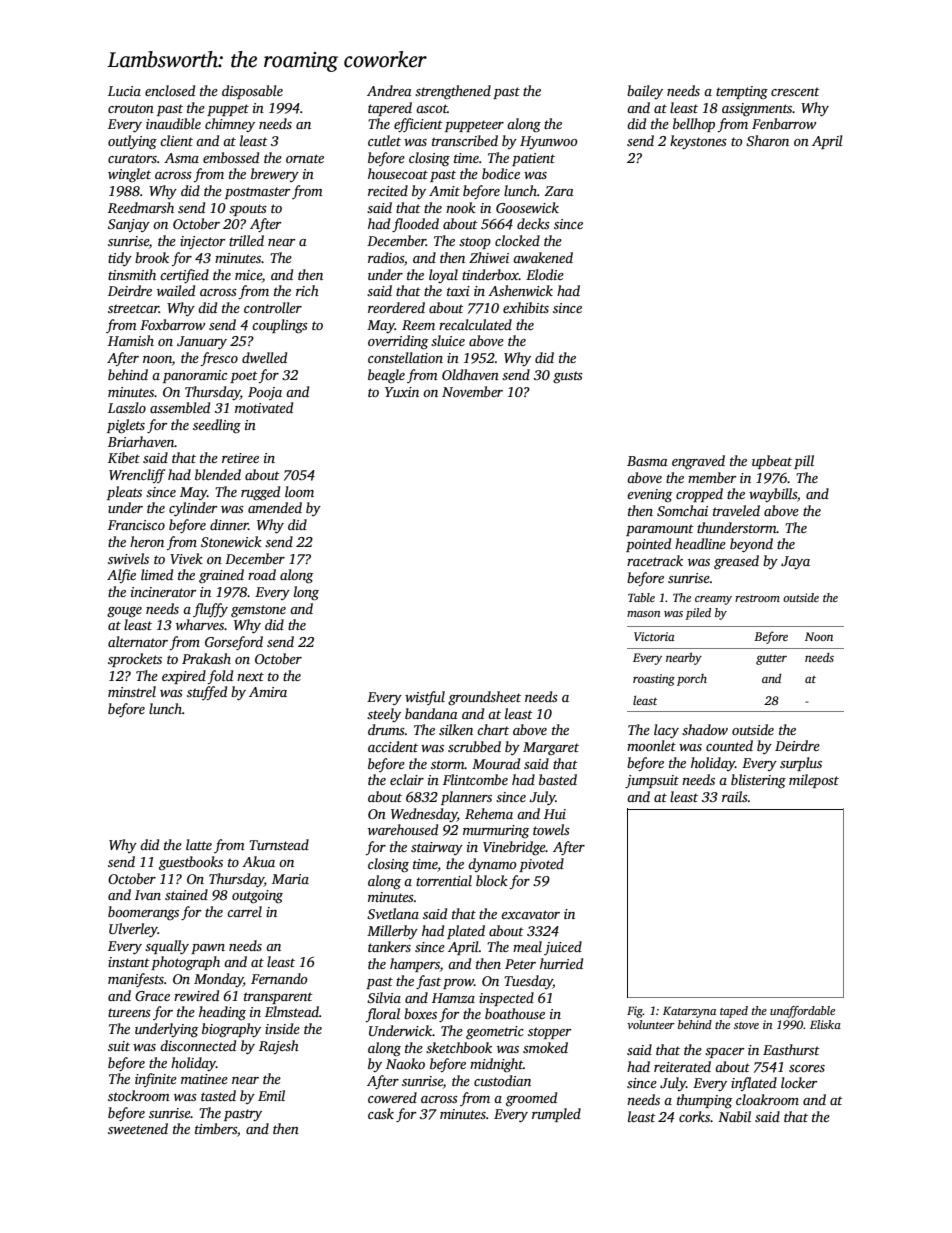  What do you see at coordinates (279, 978) in the screenshot?
I see `Fernando` at bounding box center [279, 978].
